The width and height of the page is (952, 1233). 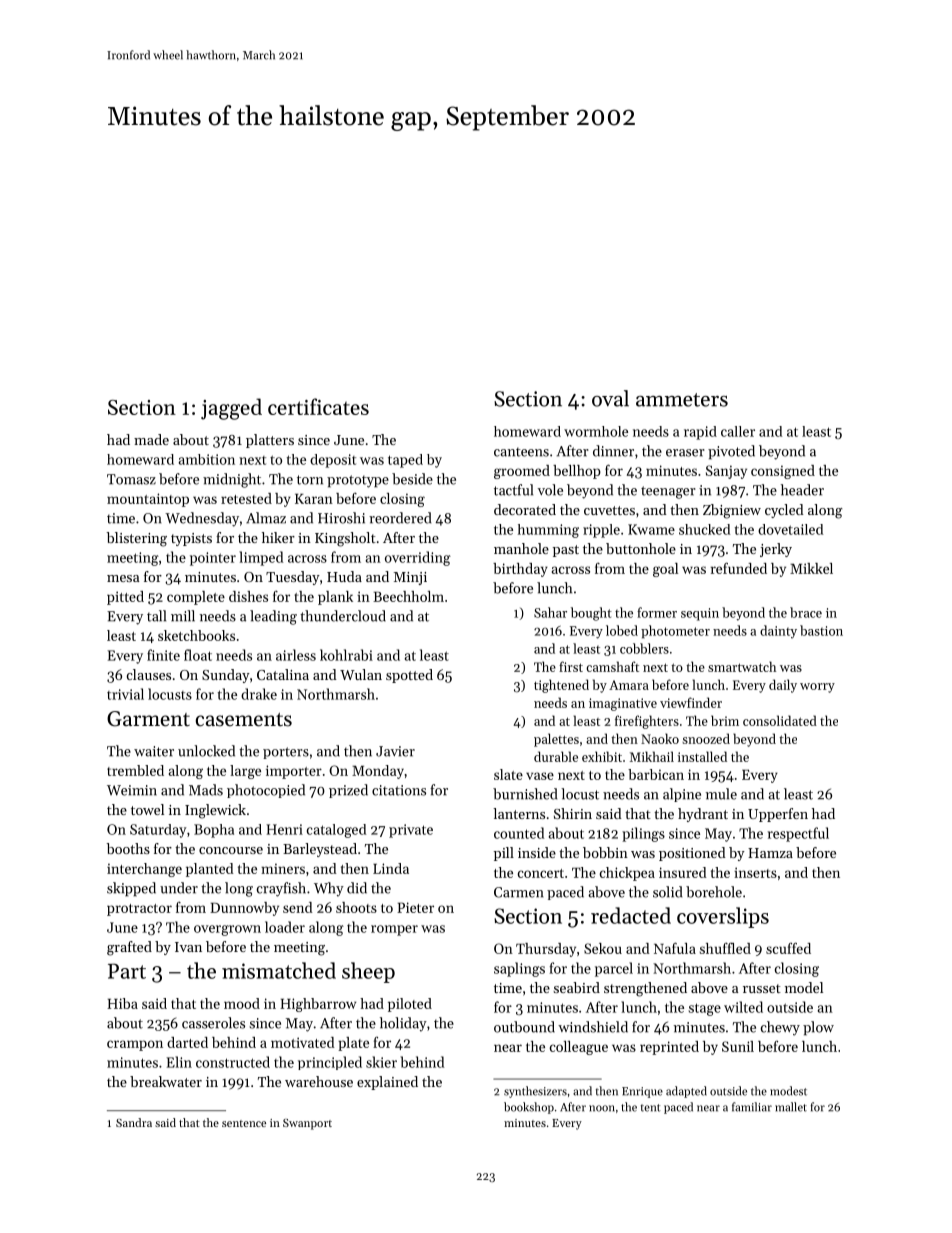 I want to click on saplings, so click(x=519, y=969).
